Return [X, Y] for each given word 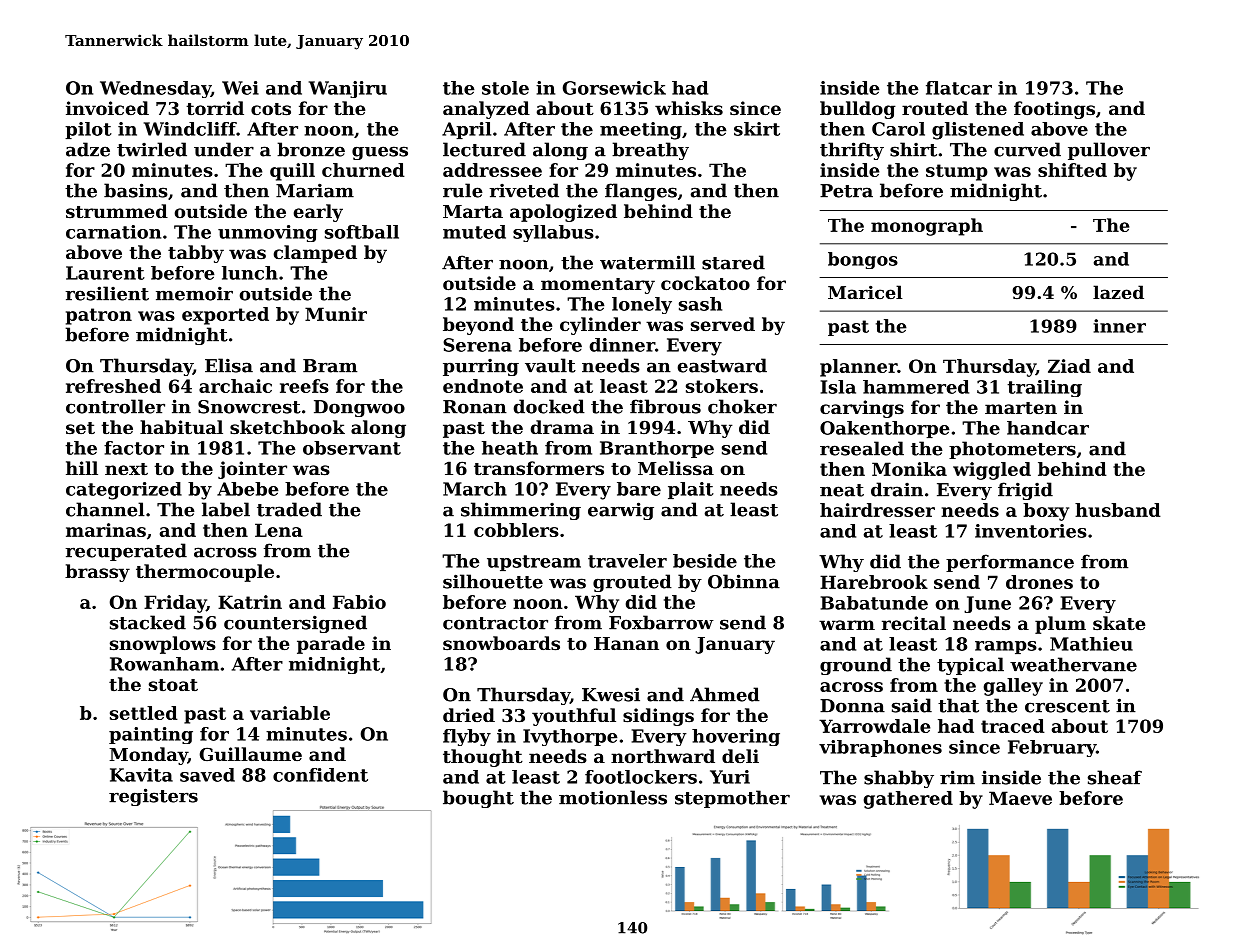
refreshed [113, 386]
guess [380, 153]
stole [505, 88]
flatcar [959, 88]
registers [153, 797]
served [723, 324]
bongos [863, 260]
